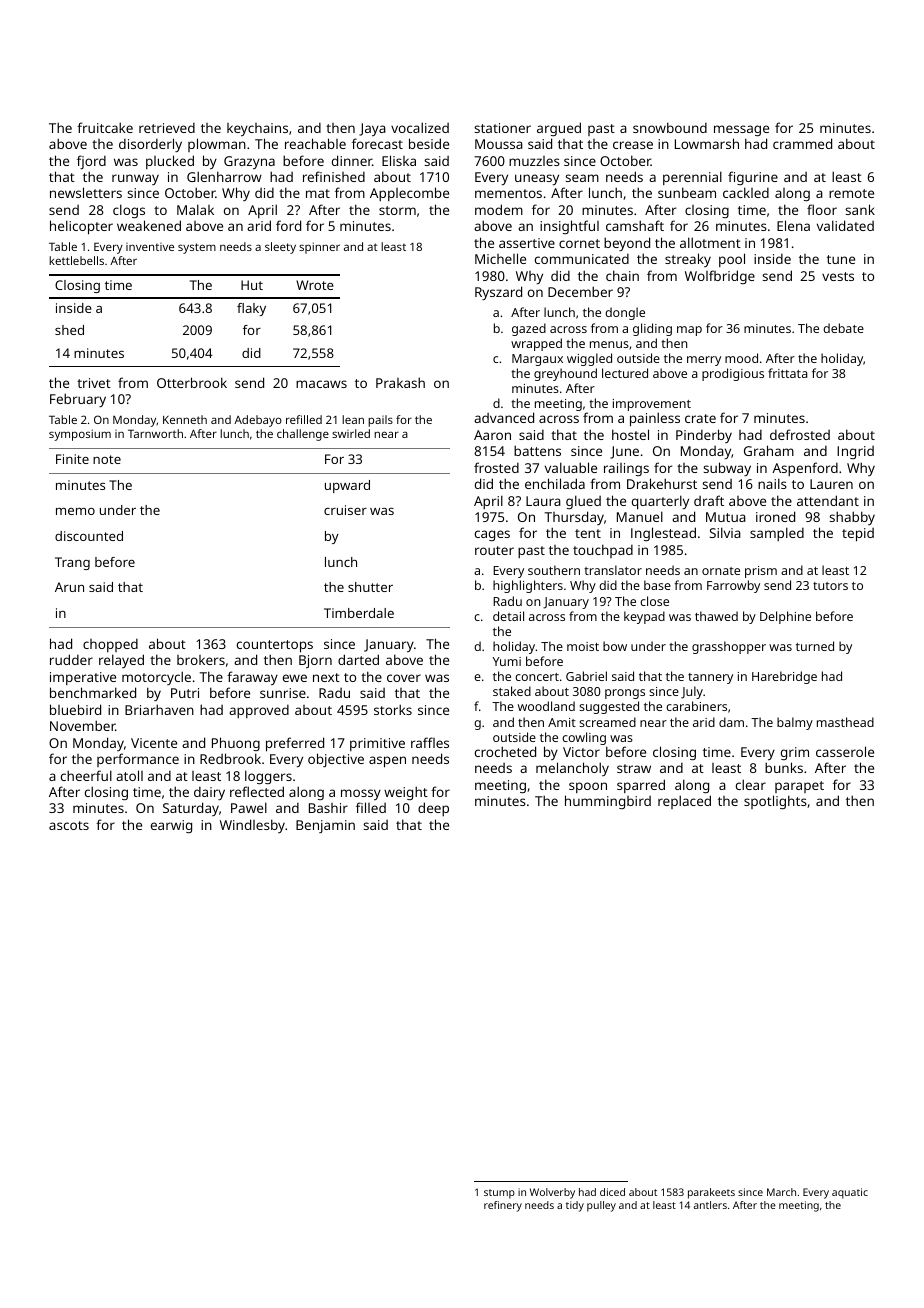 This page has height=1308, width=924. I want to click on bunks, so click(784, 767).
